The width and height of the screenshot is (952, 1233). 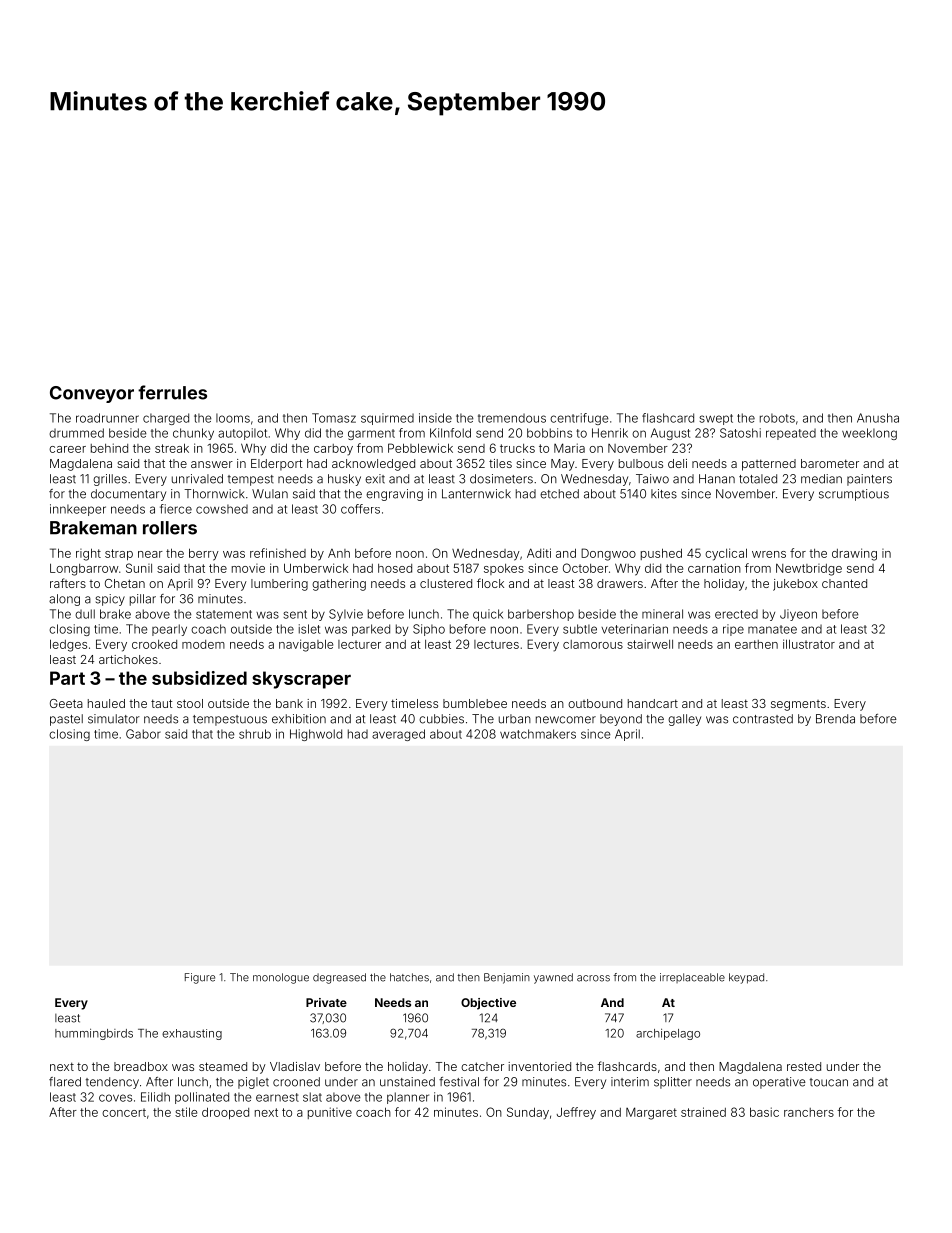 I want to click on simulator, so click(x=114, y=719).
